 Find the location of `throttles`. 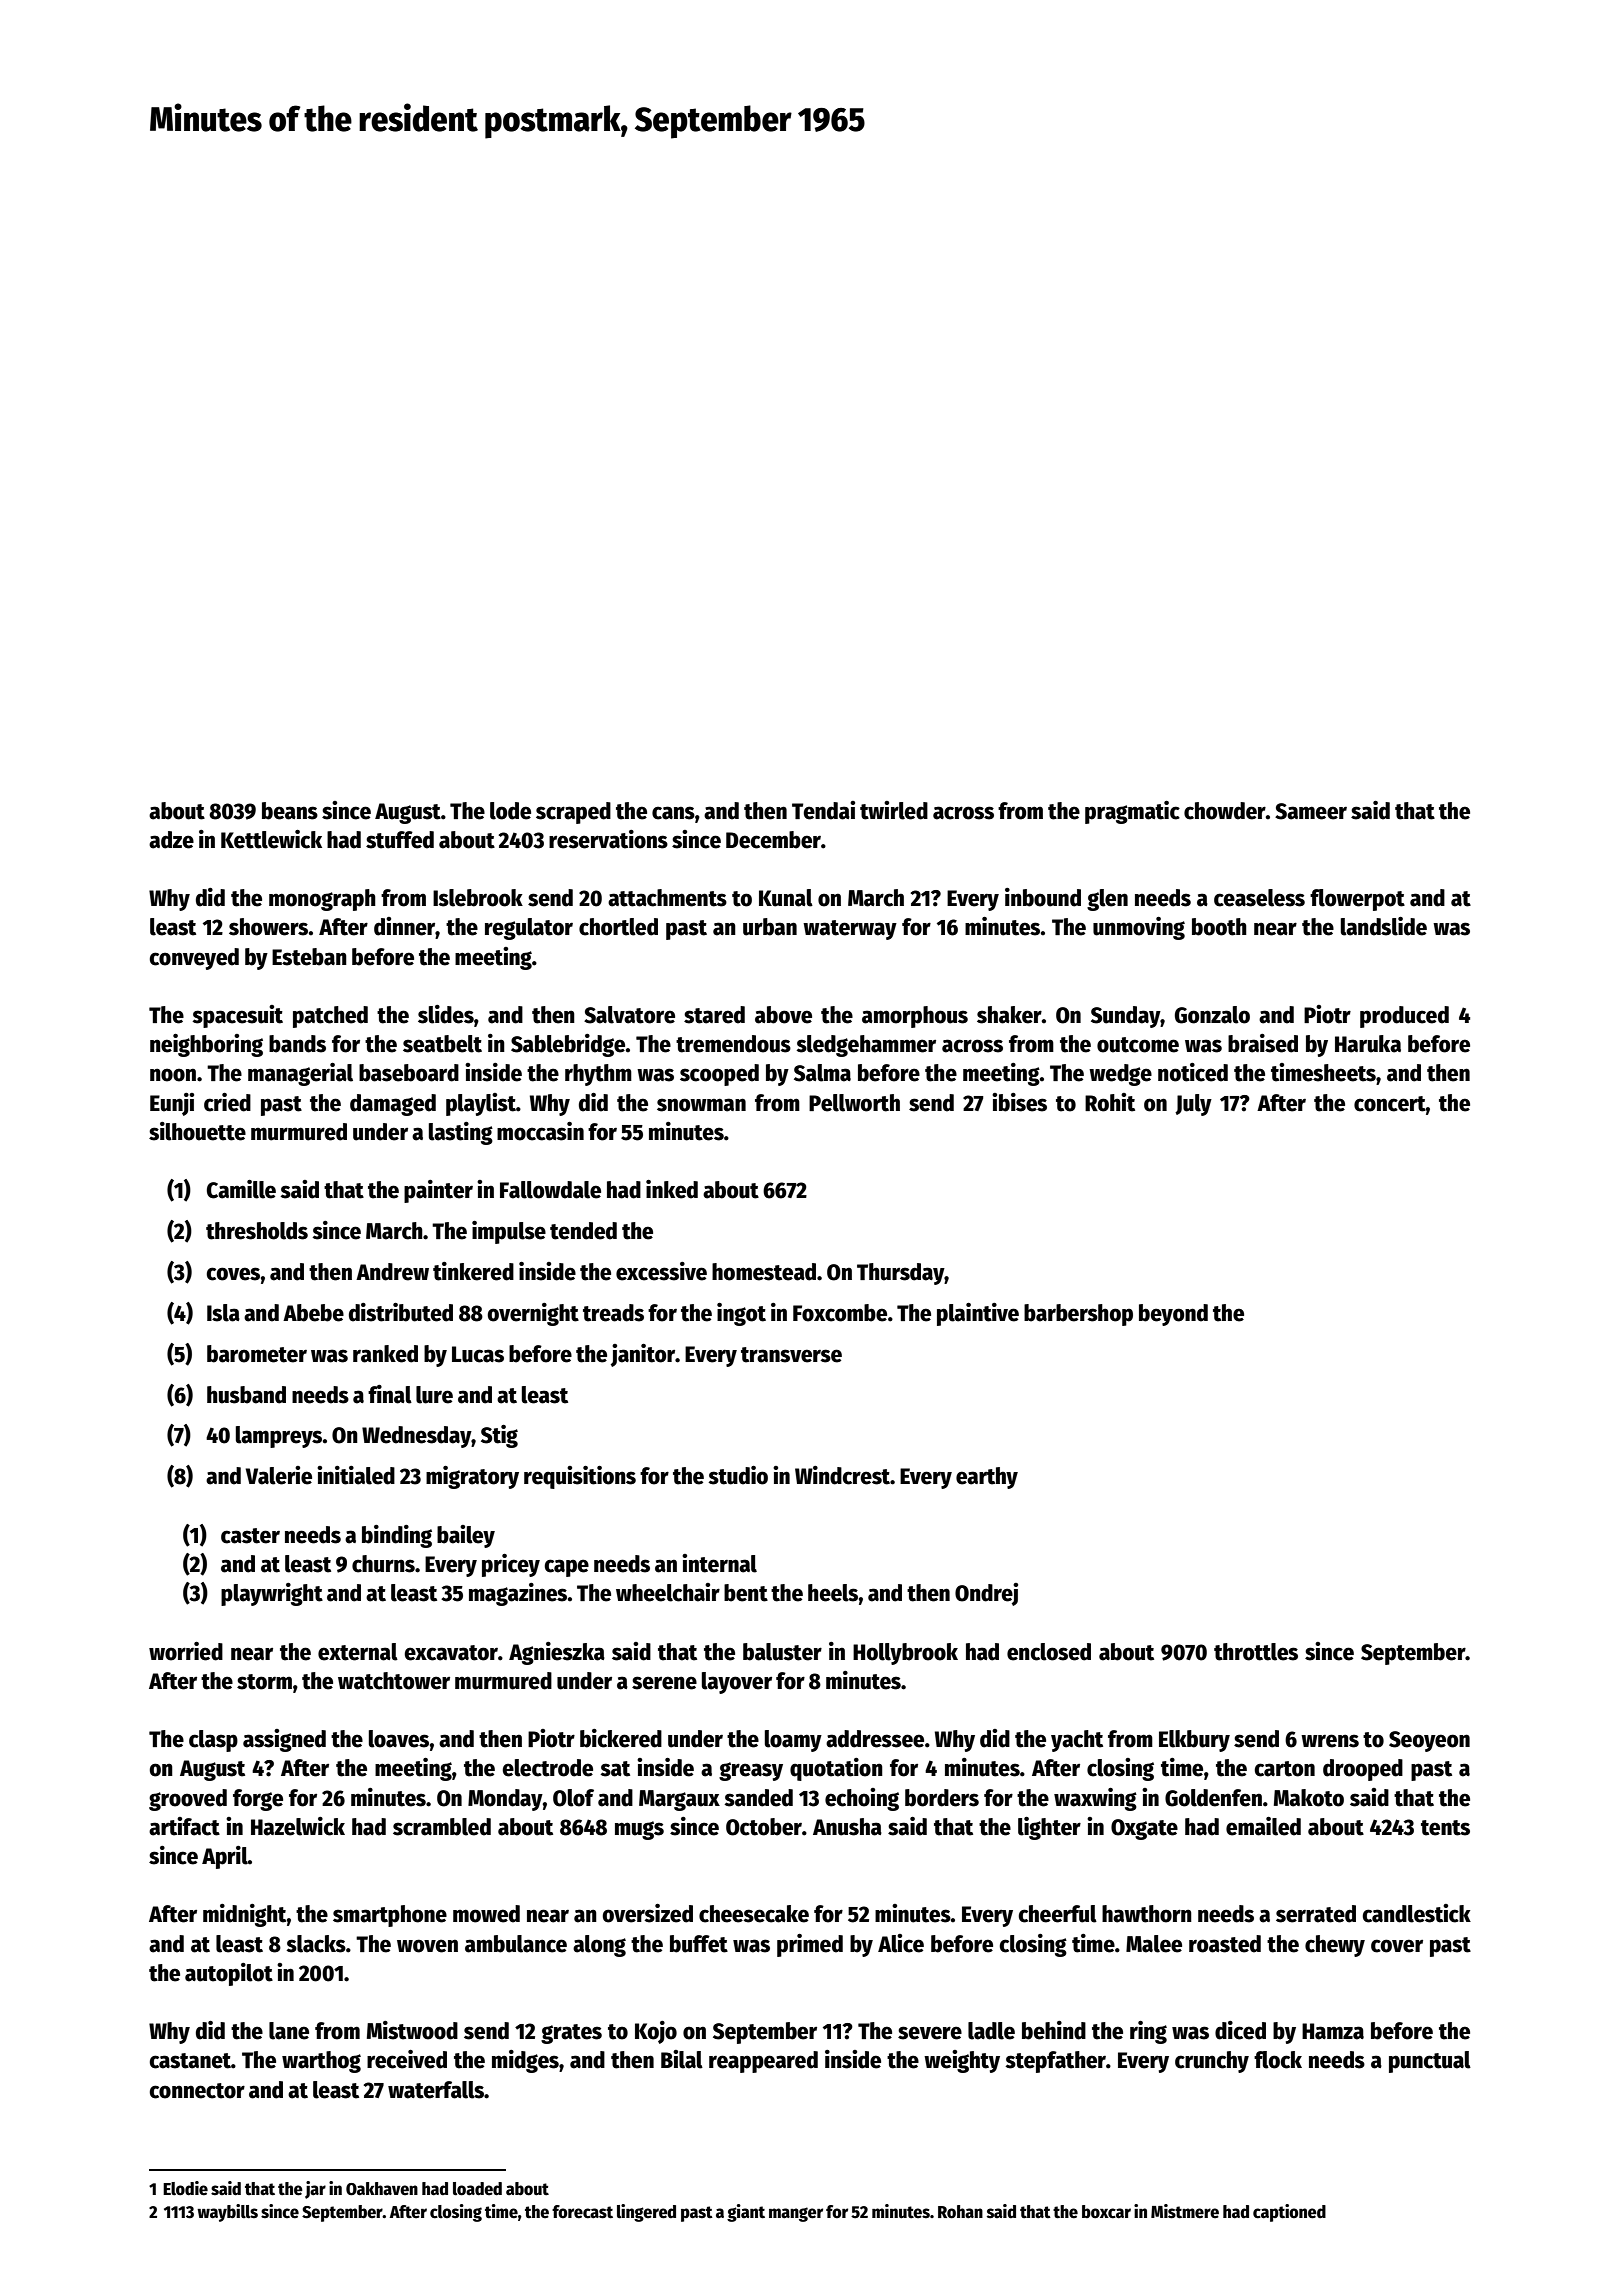

throttles is located at coordinates (1256, 1652).
